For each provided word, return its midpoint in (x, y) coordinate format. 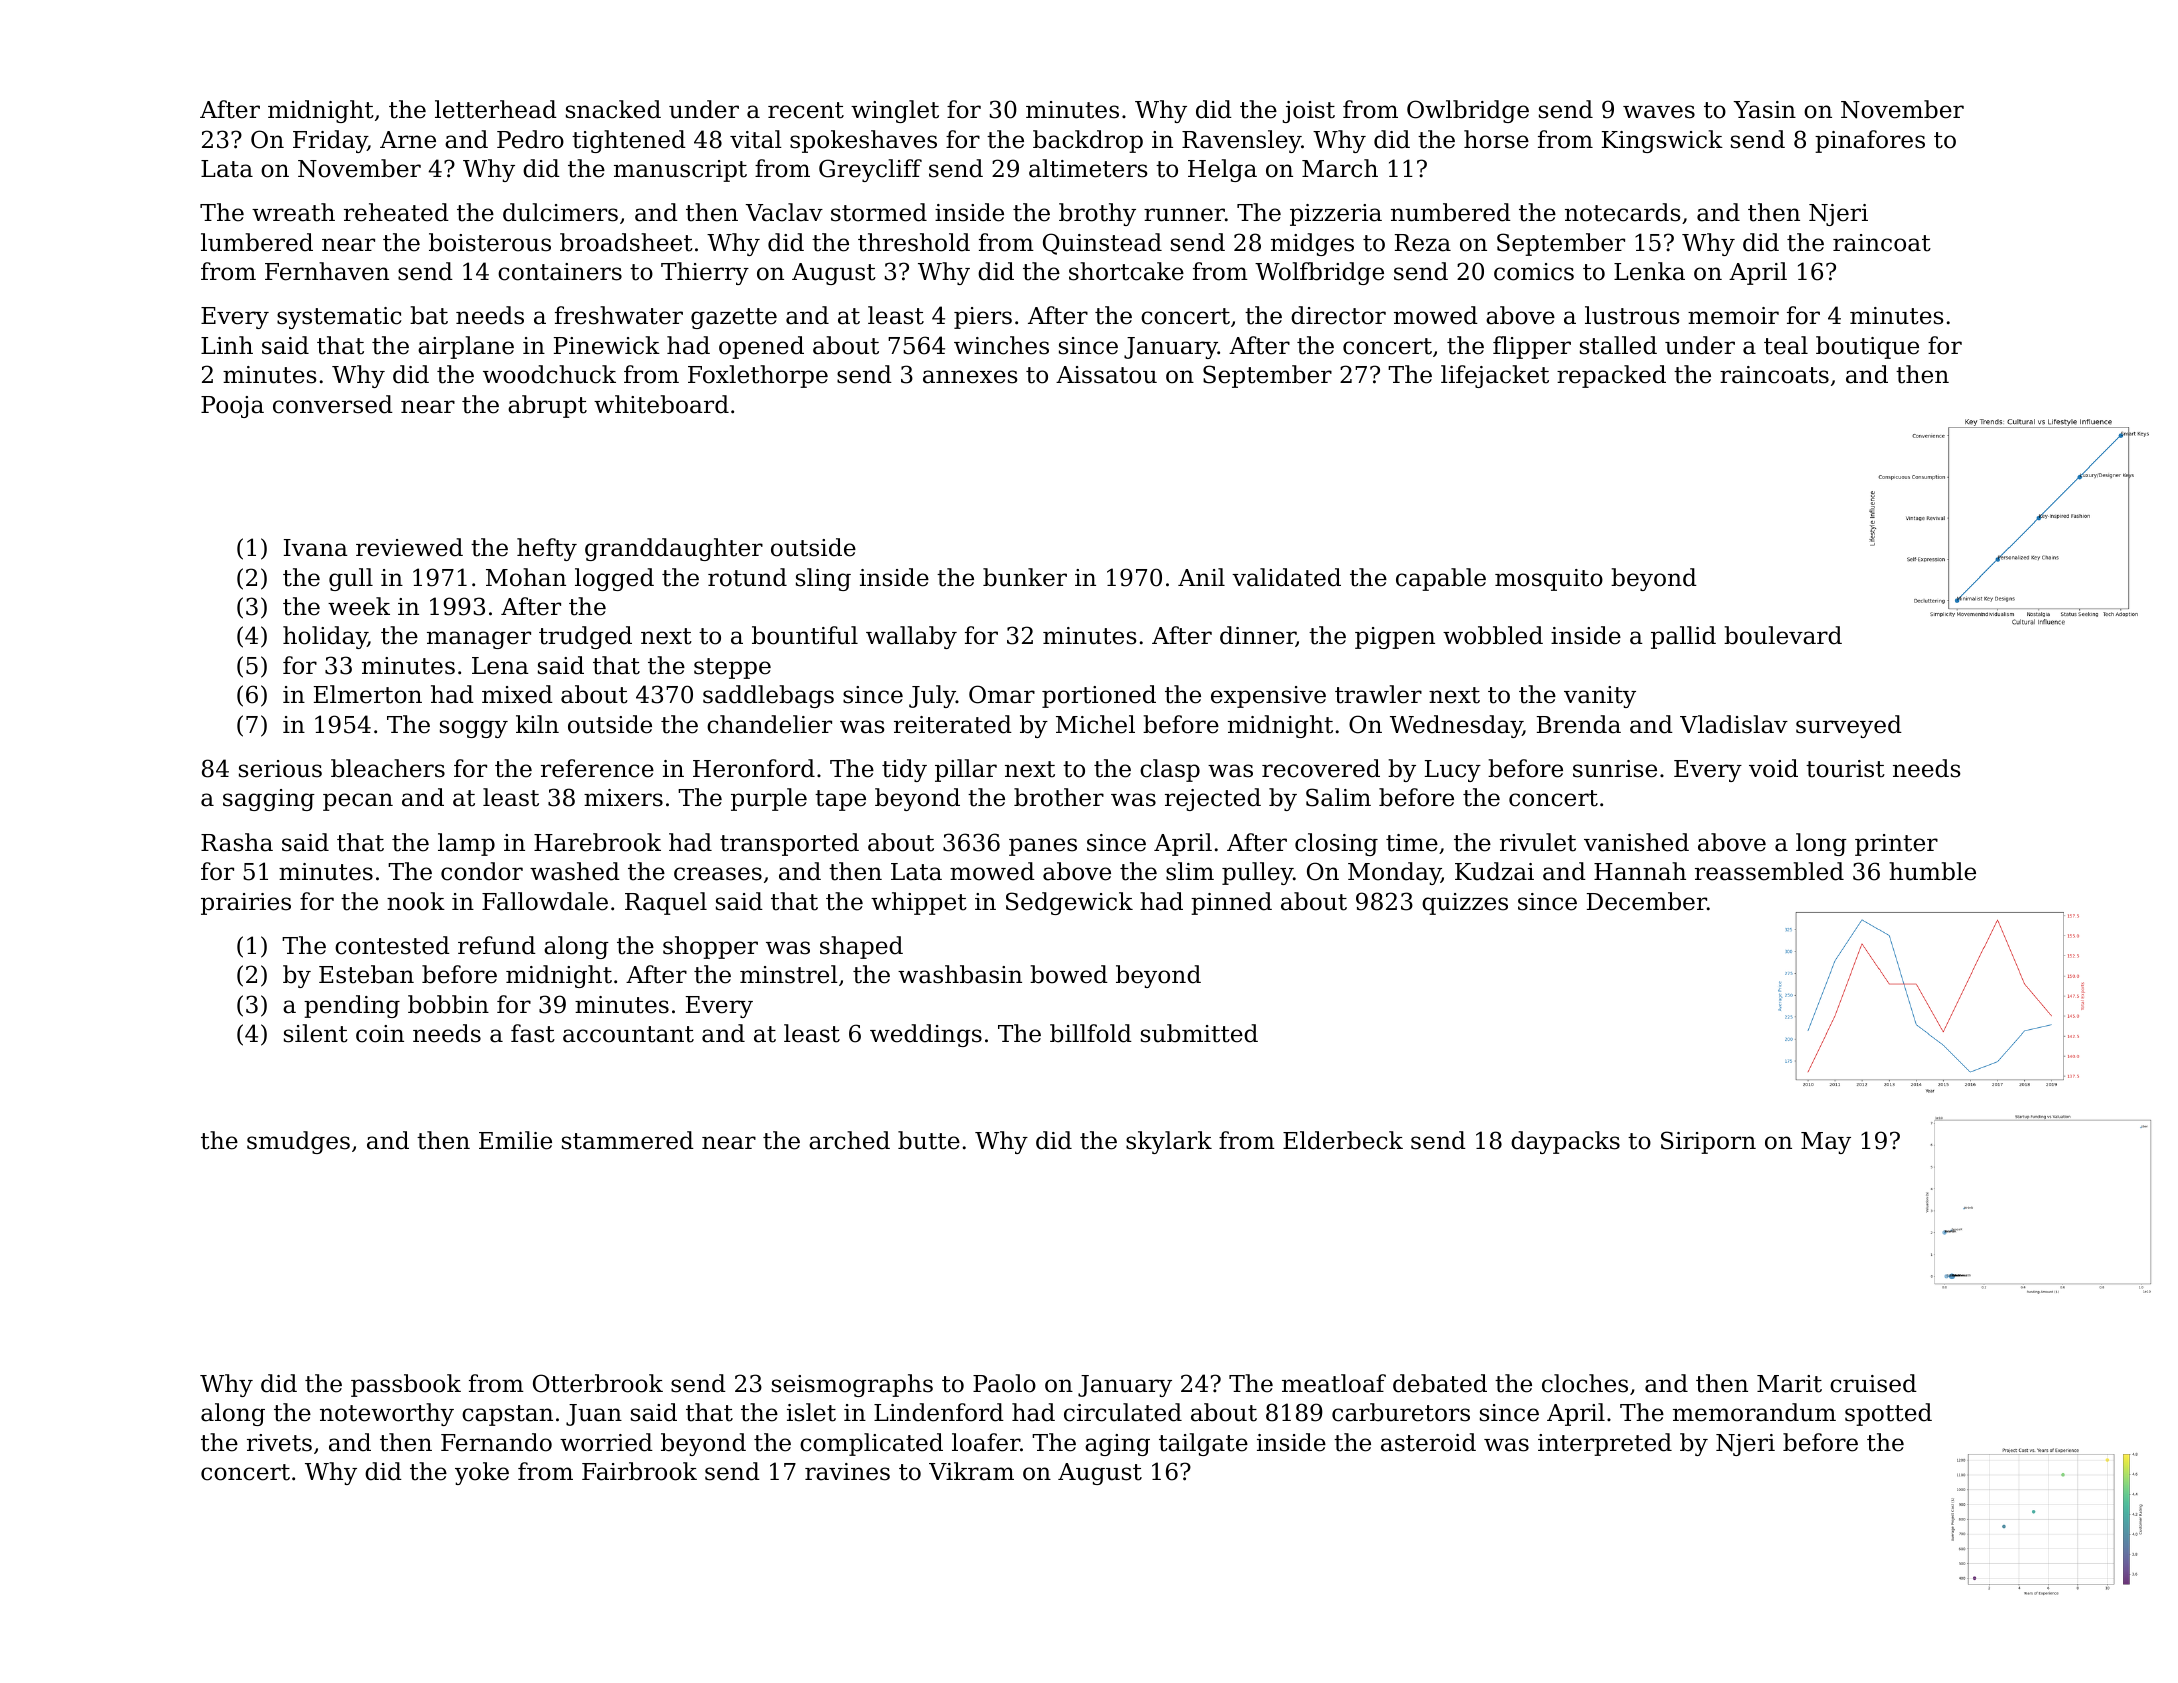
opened (761, 347)
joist (1308, 112)
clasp (1170, 770)
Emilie (515, 1140)
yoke (482, 1473)
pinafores (1870, 141)
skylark (1169, 1142)
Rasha (237, 842)
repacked (1611, 376)
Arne (408, 140)
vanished (1636, 842)
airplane (466, 347)
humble (1932, 871)
